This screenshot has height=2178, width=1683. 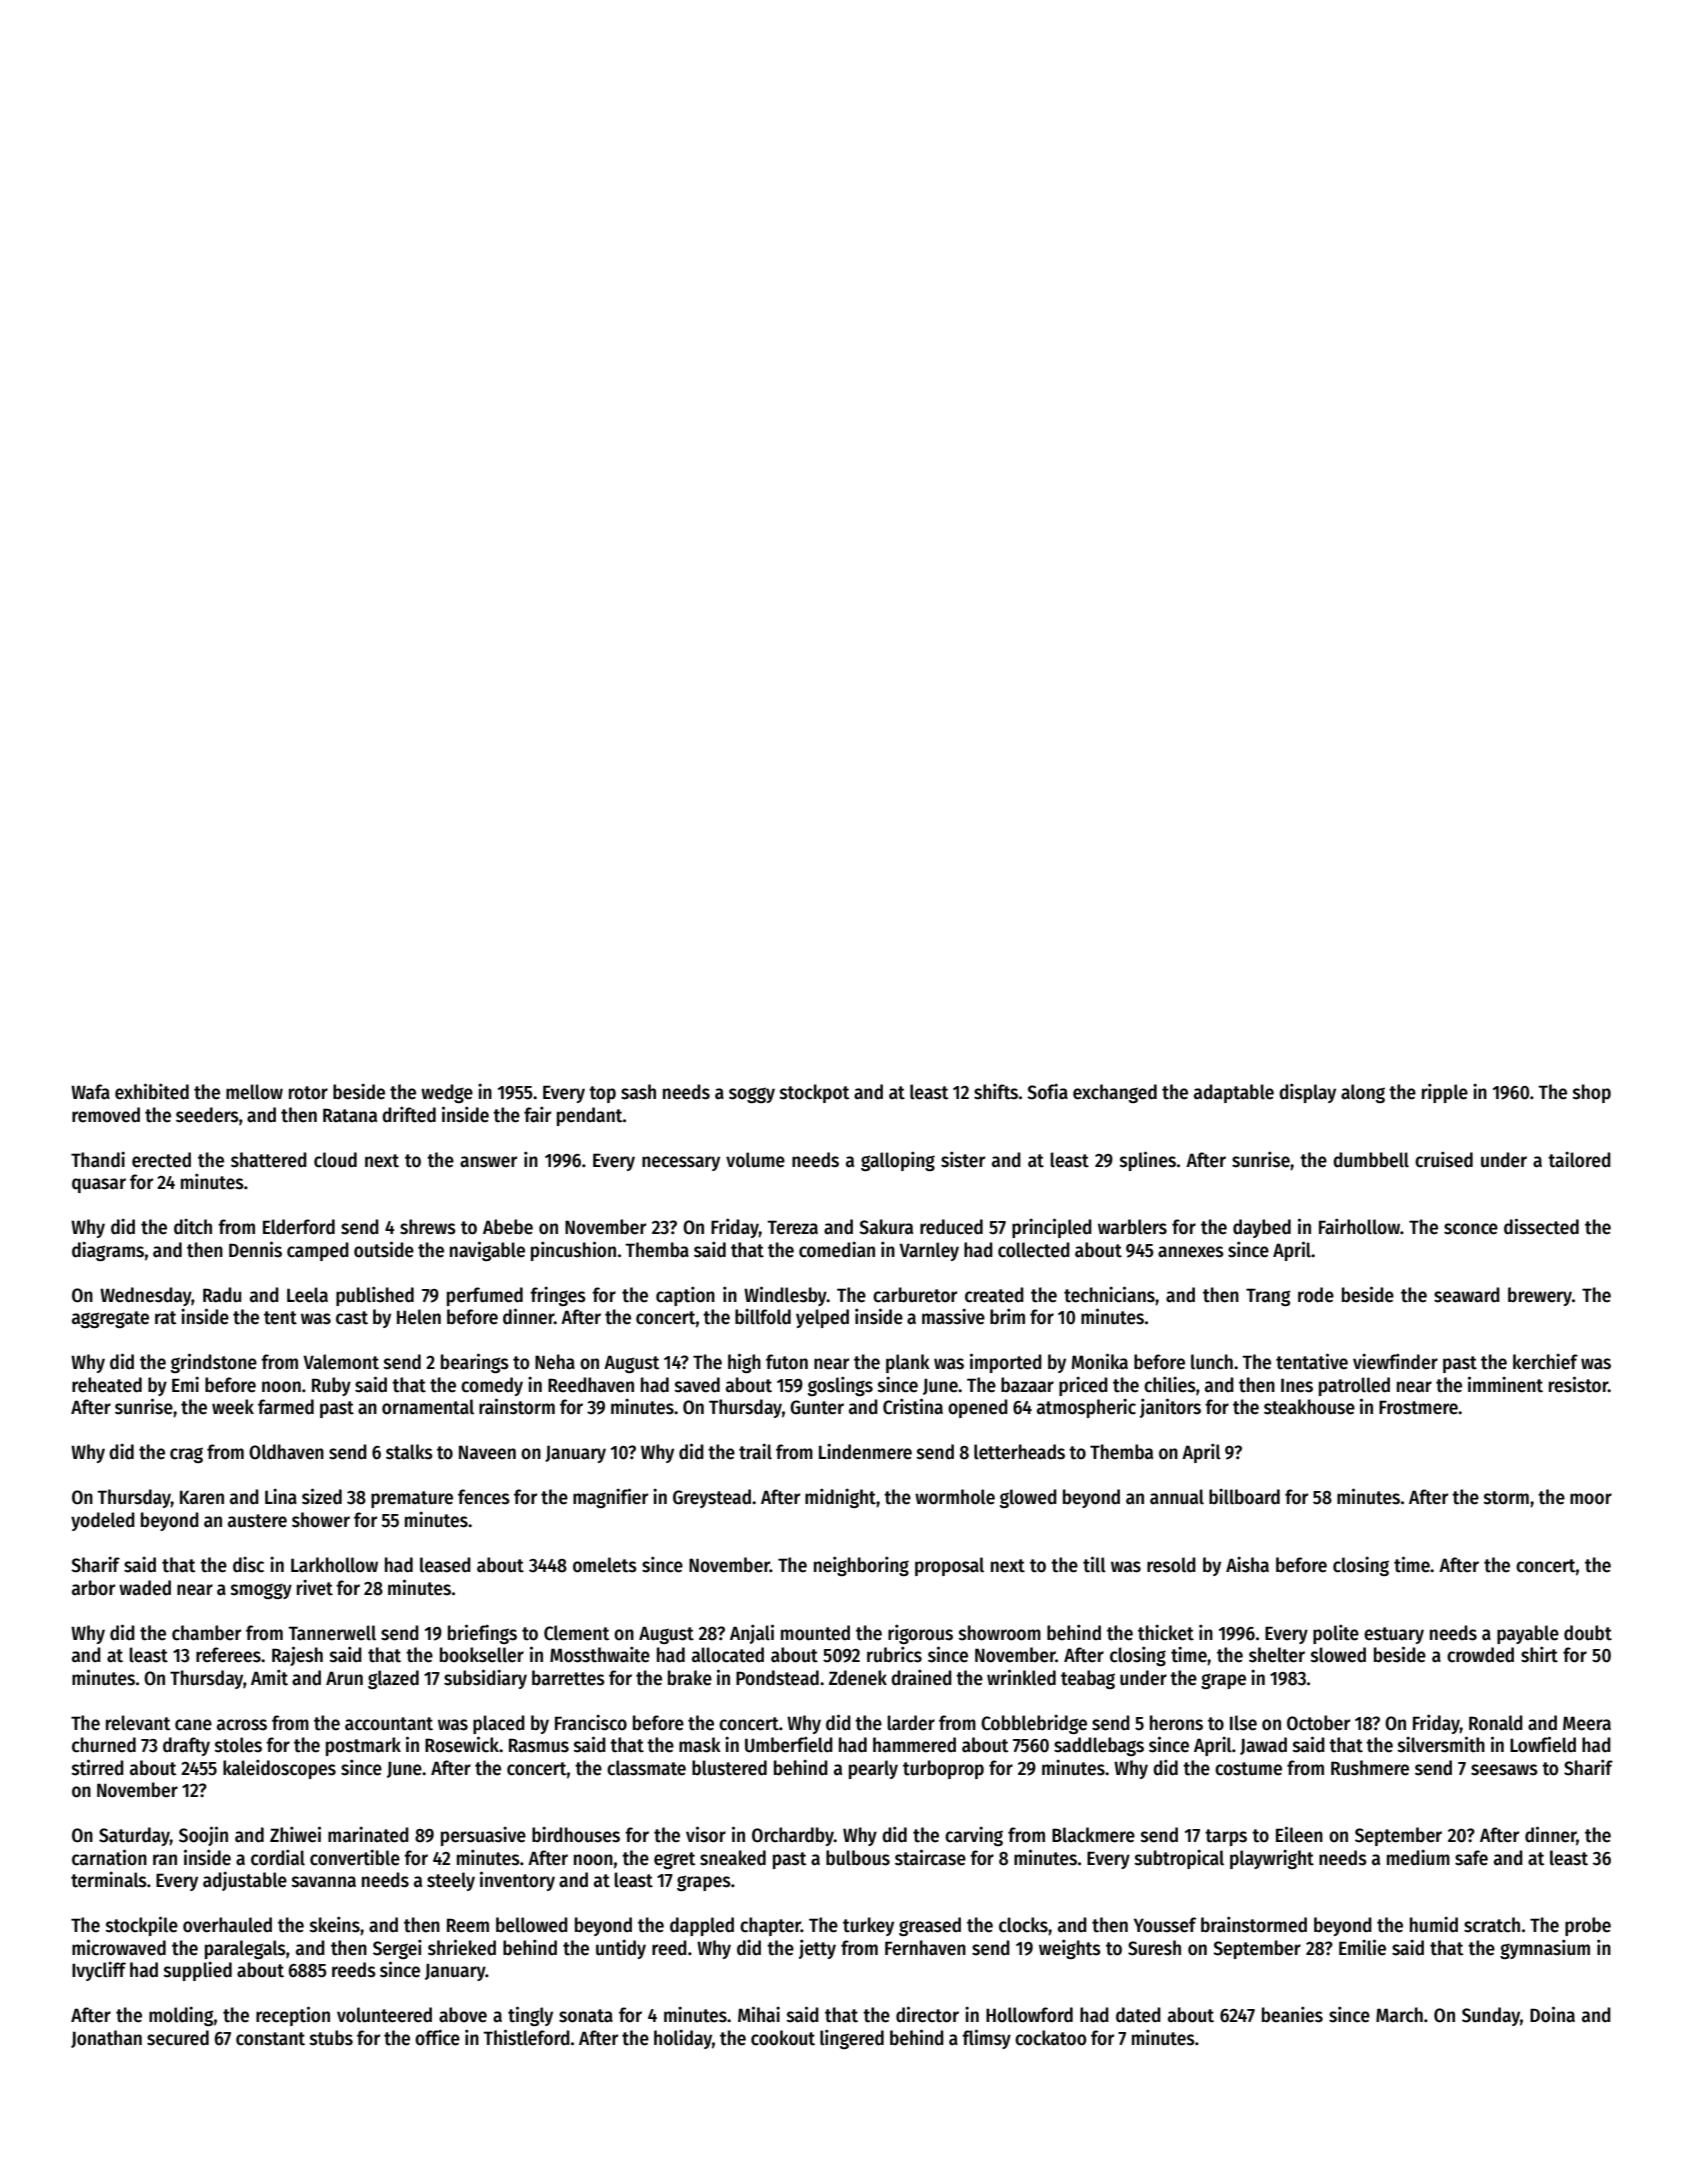 What do you see at coordinates (558, 1296) in the screenshot?
I see `fringes` at bounding box center [558, 1296].
